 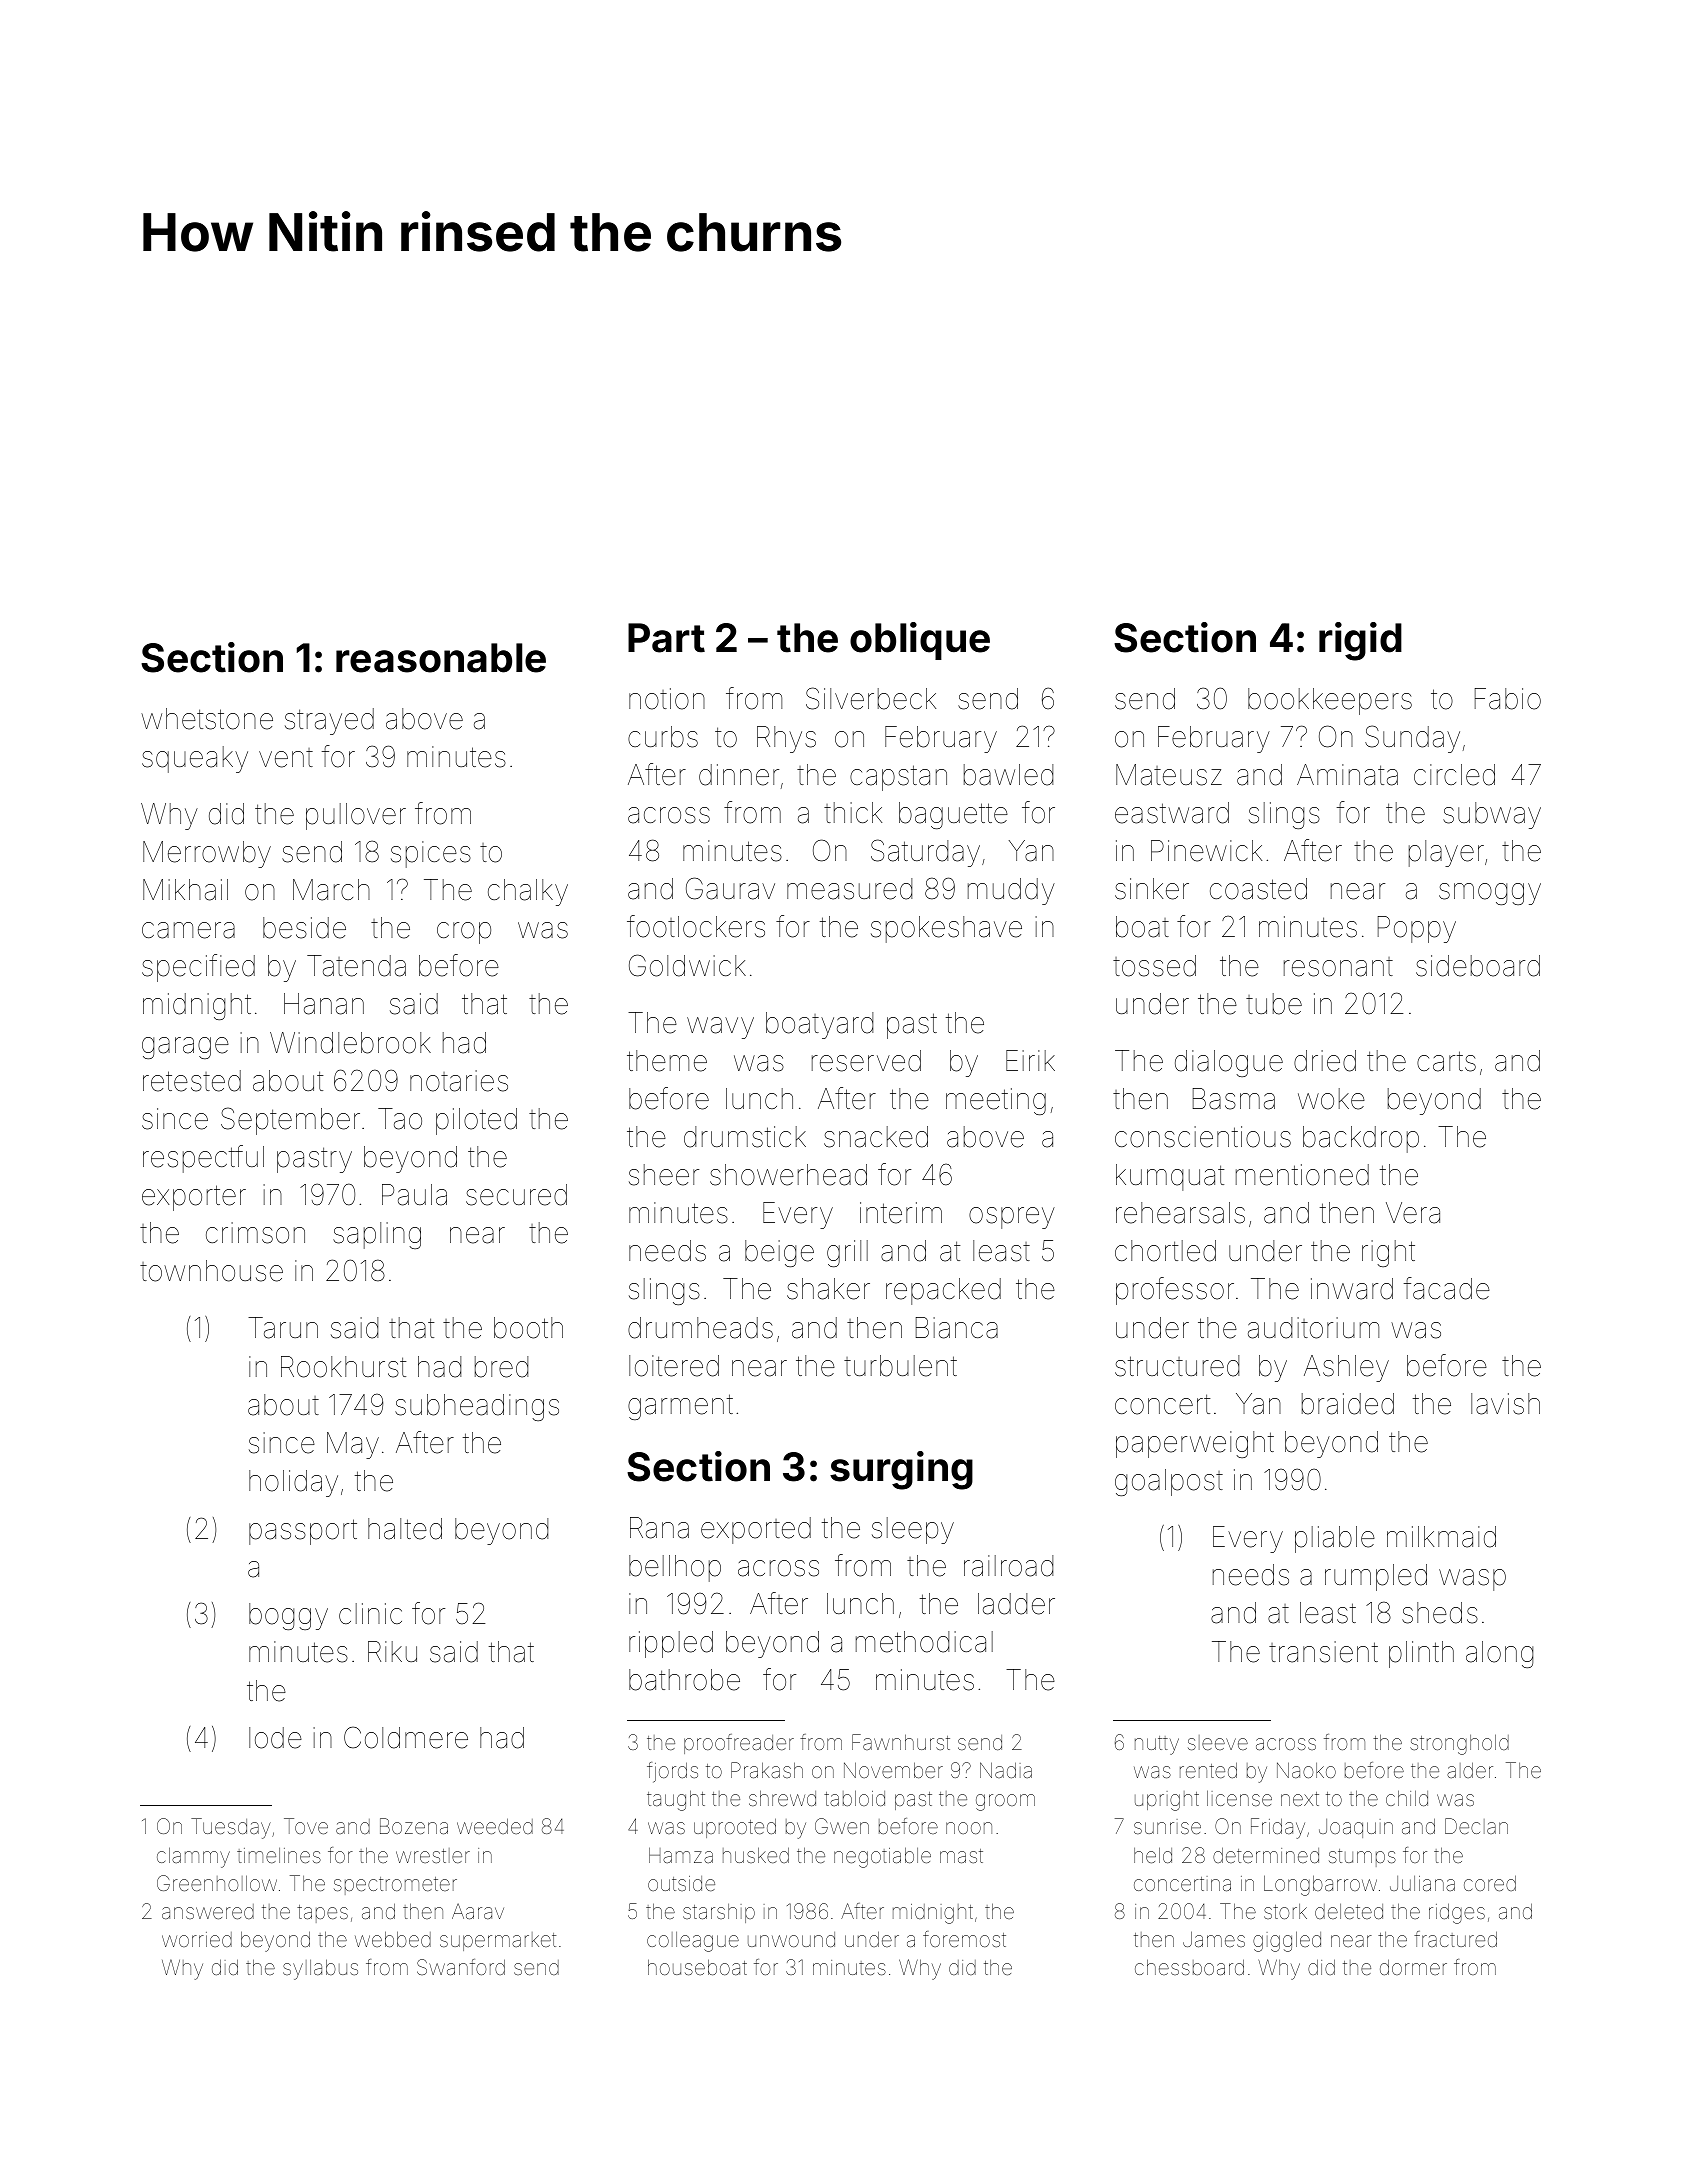 I want to click on surging, so click(x=901, y=1470).
